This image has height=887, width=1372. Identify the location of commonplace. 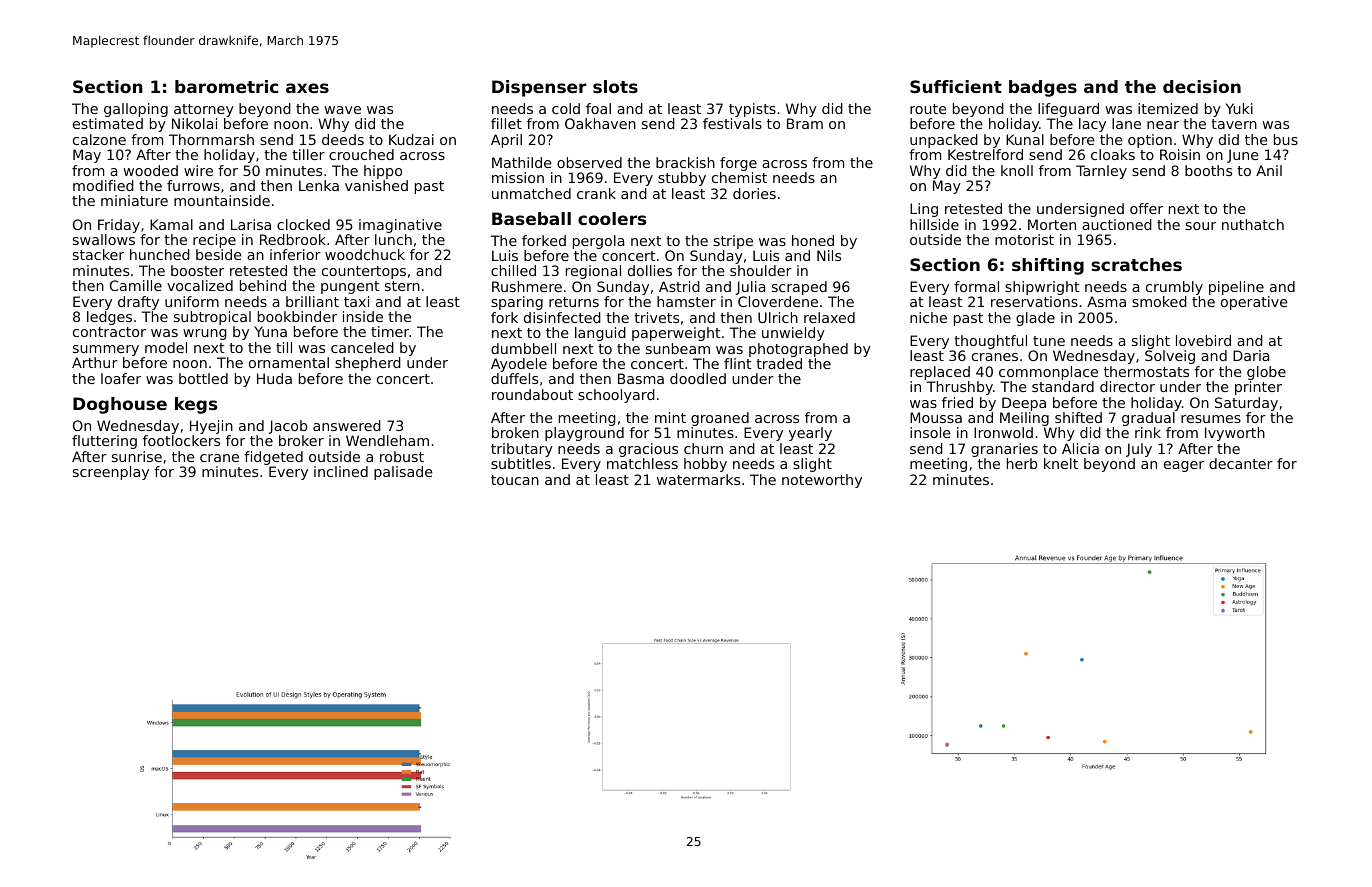
(1048, 373).
